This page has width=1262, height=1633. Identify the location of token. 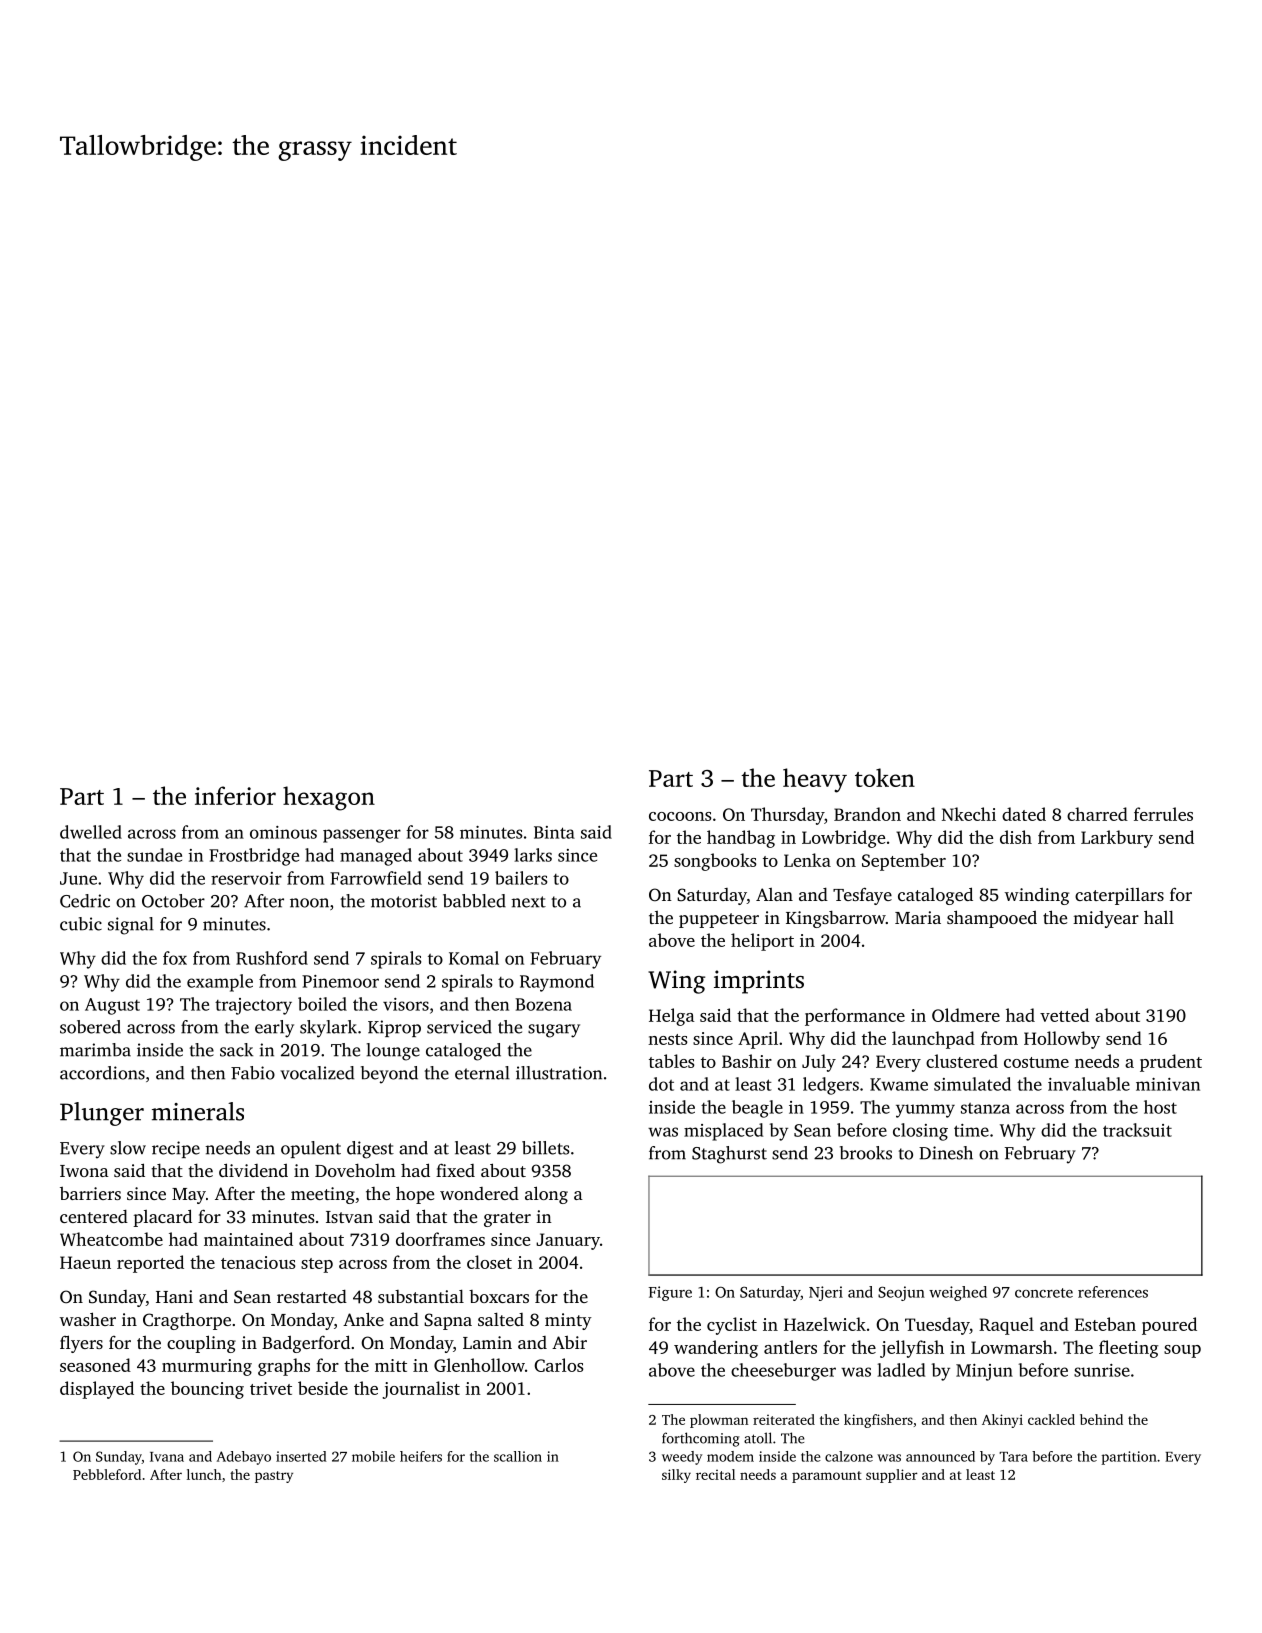
(885, 777).
